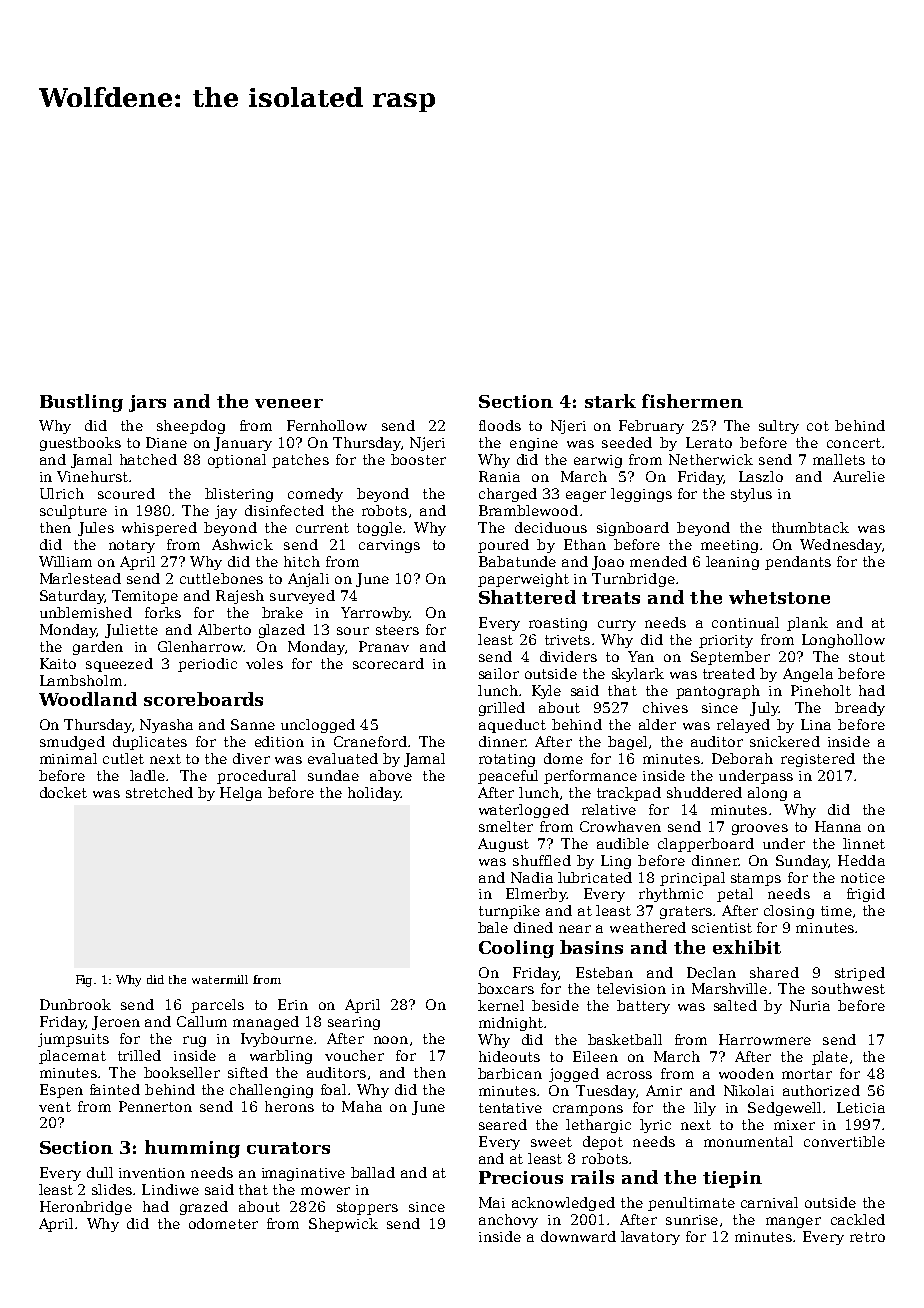 The image size is (924, 1308). What do you see at coordinates (818, 426) in the document?
I see `cot` at bounding box center [818, 426].
